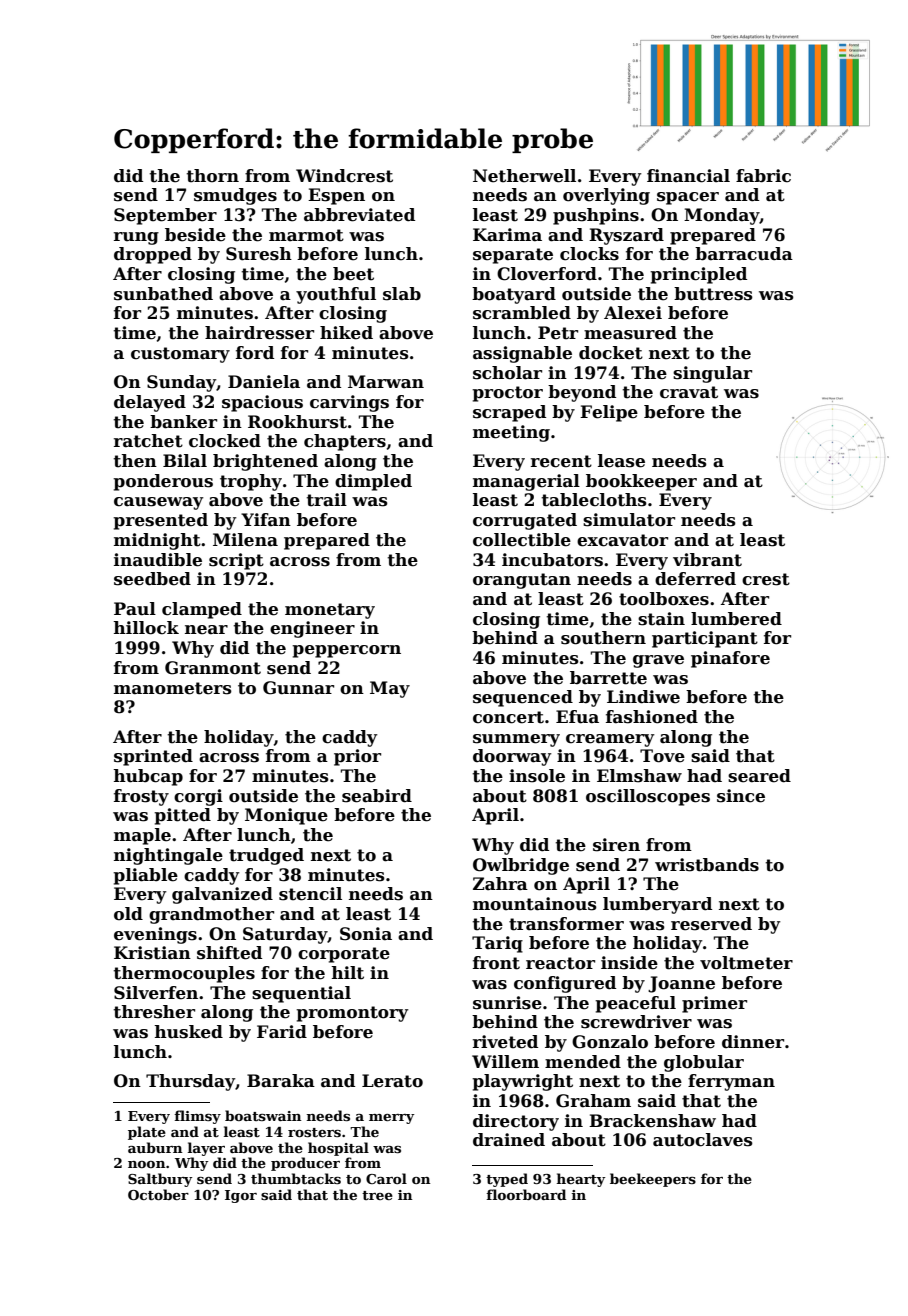 This screenshot has width=908, height=1316. What do you see at coordinates (182, 816) in the screenshot?
I see `pitted` at bounding box center [182, 816].
